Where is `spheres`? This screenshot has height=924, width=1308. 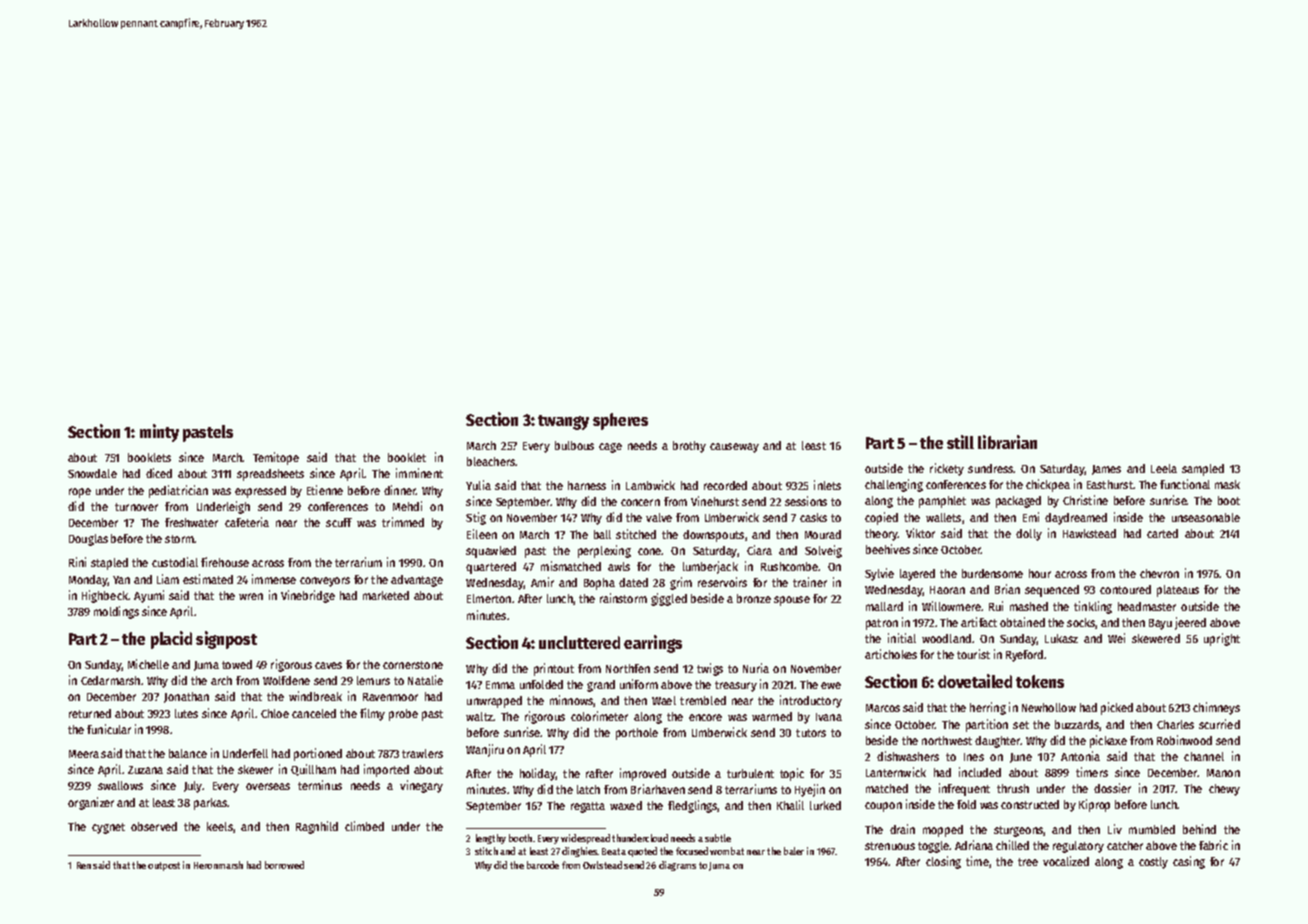 spheres is located at coordinates (620, 421).
